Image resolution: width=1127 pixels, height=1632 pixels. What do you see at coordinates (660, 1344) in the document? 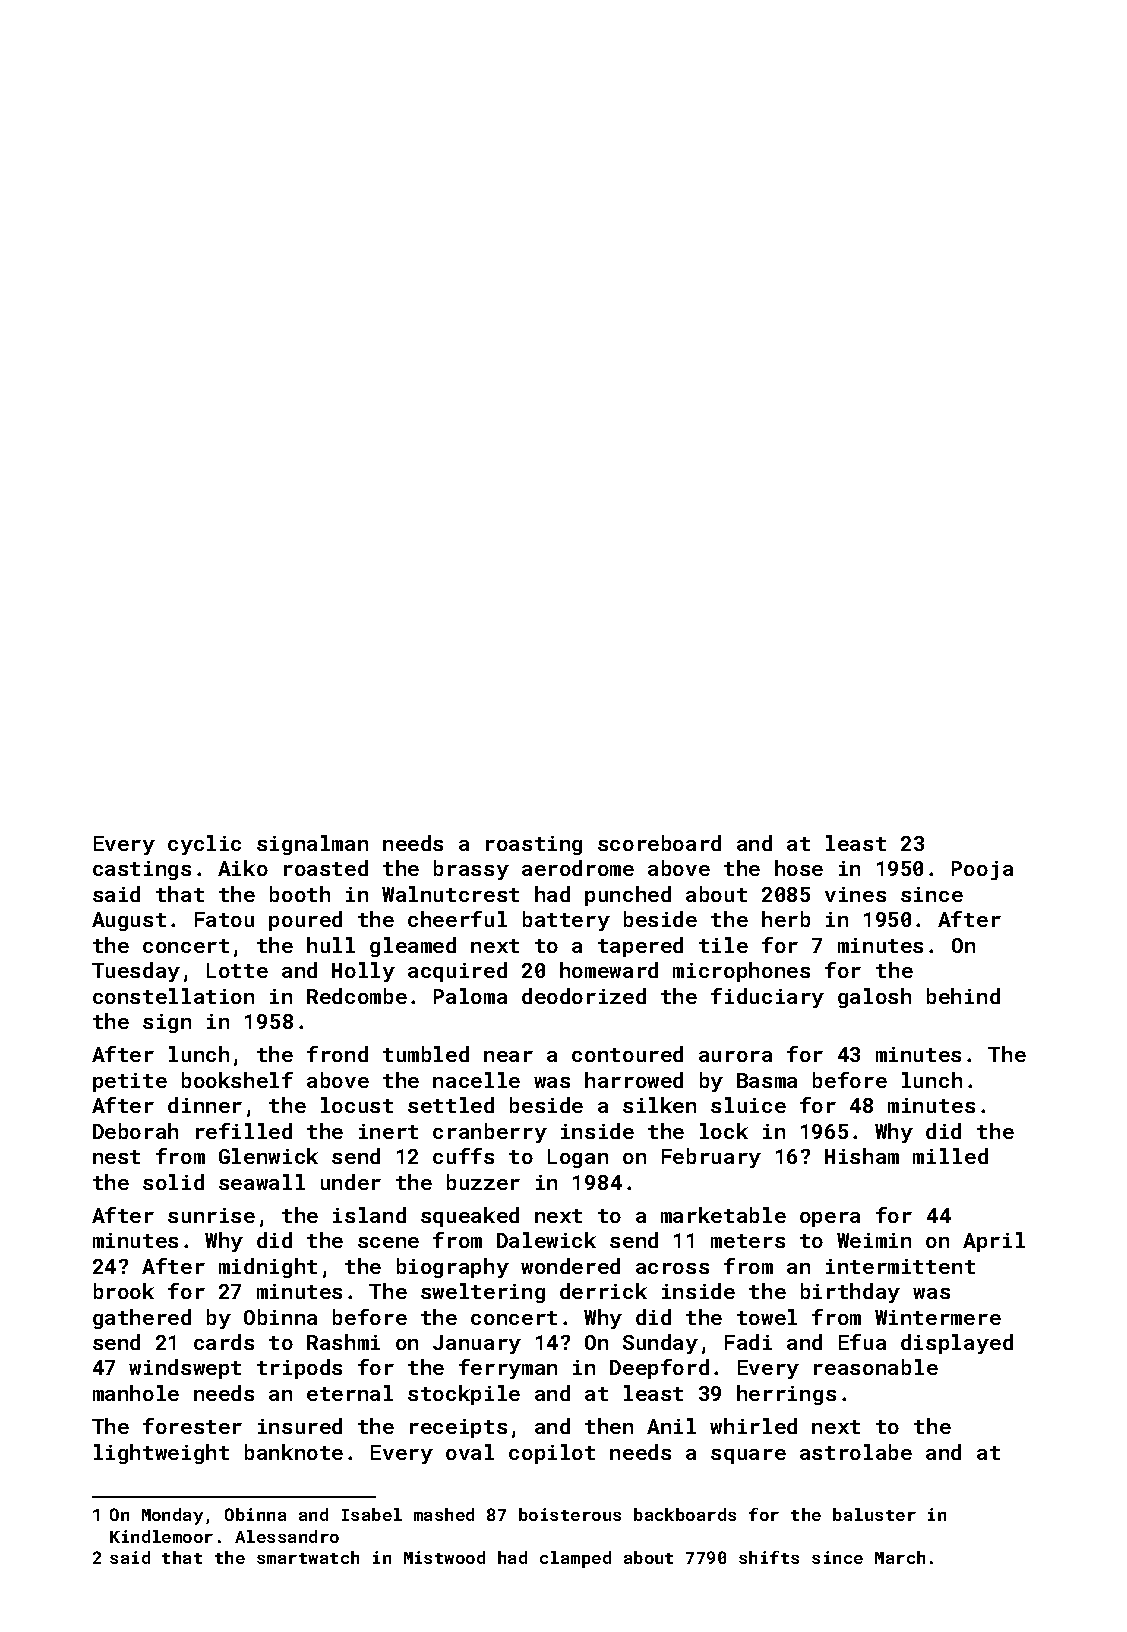
I see `Sunday` at bounding box center [660, 1344].
